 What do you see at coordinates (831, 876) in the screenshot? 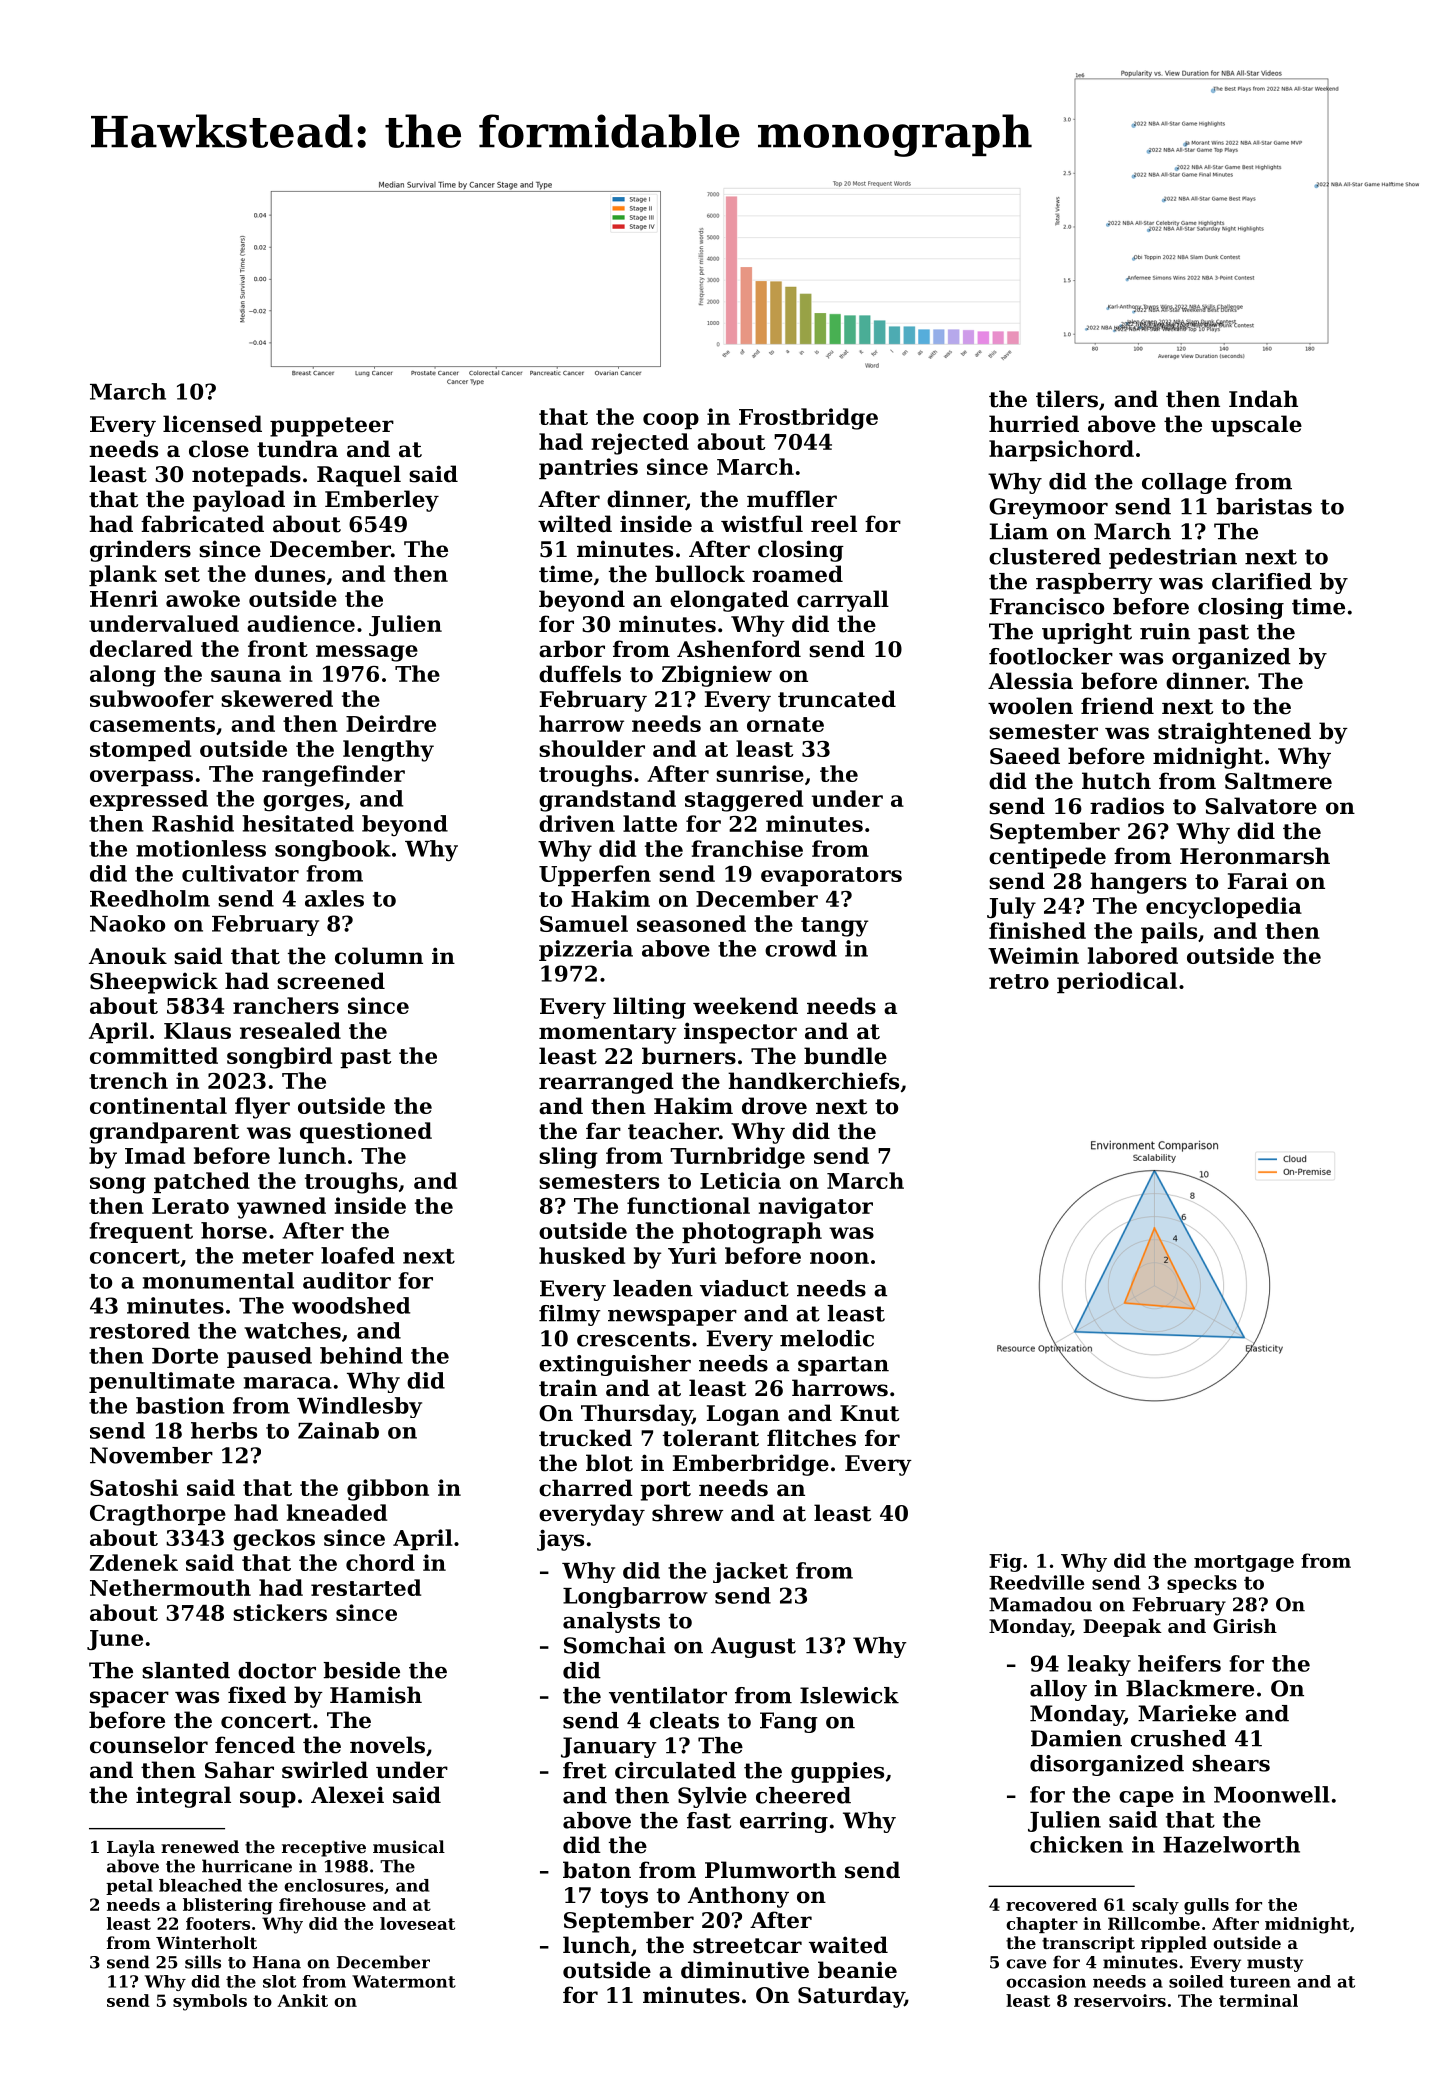
I see `evaporators` at bounding box center [831, 876].
